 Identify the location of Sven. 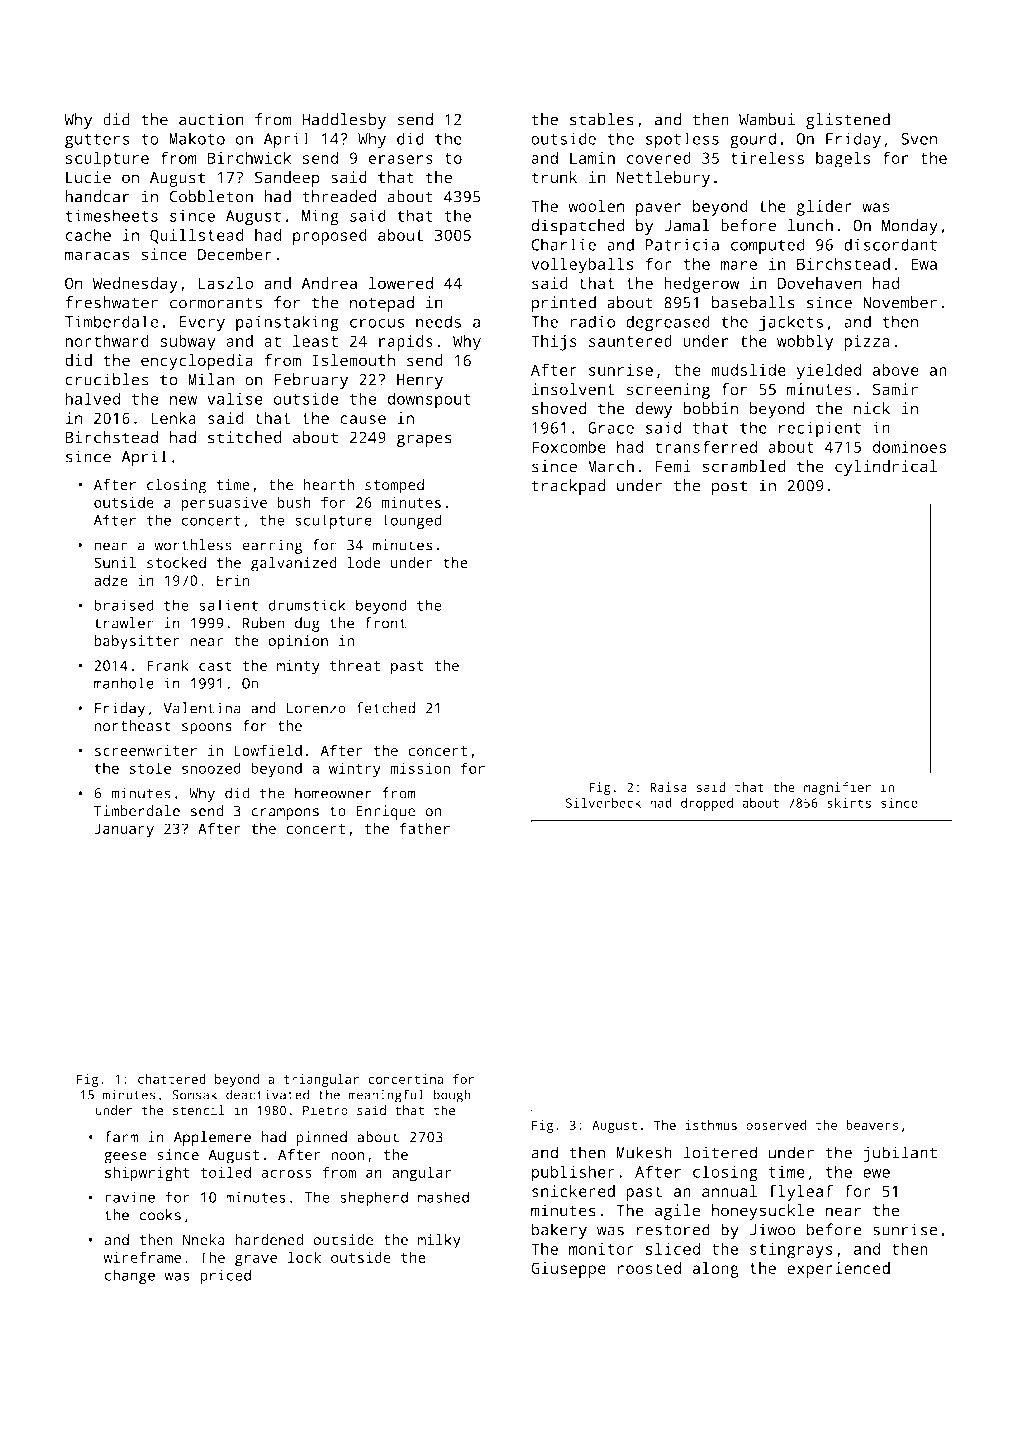
(919, 139).
